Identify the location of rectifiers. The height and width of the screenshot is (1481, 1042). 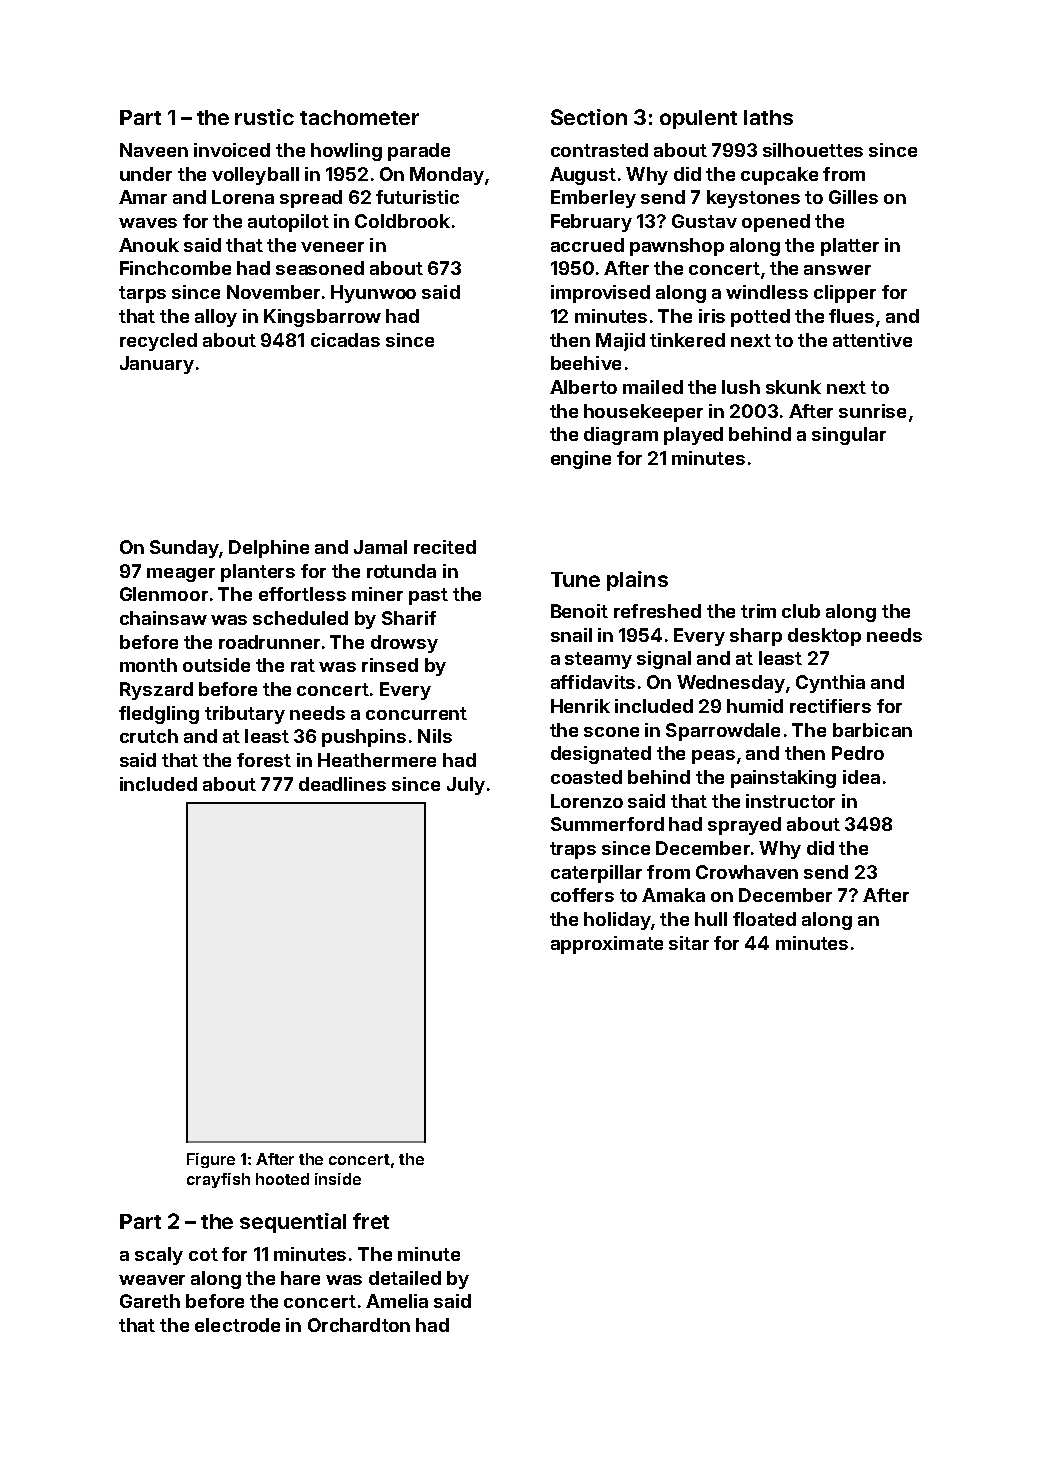
(830, 706).
